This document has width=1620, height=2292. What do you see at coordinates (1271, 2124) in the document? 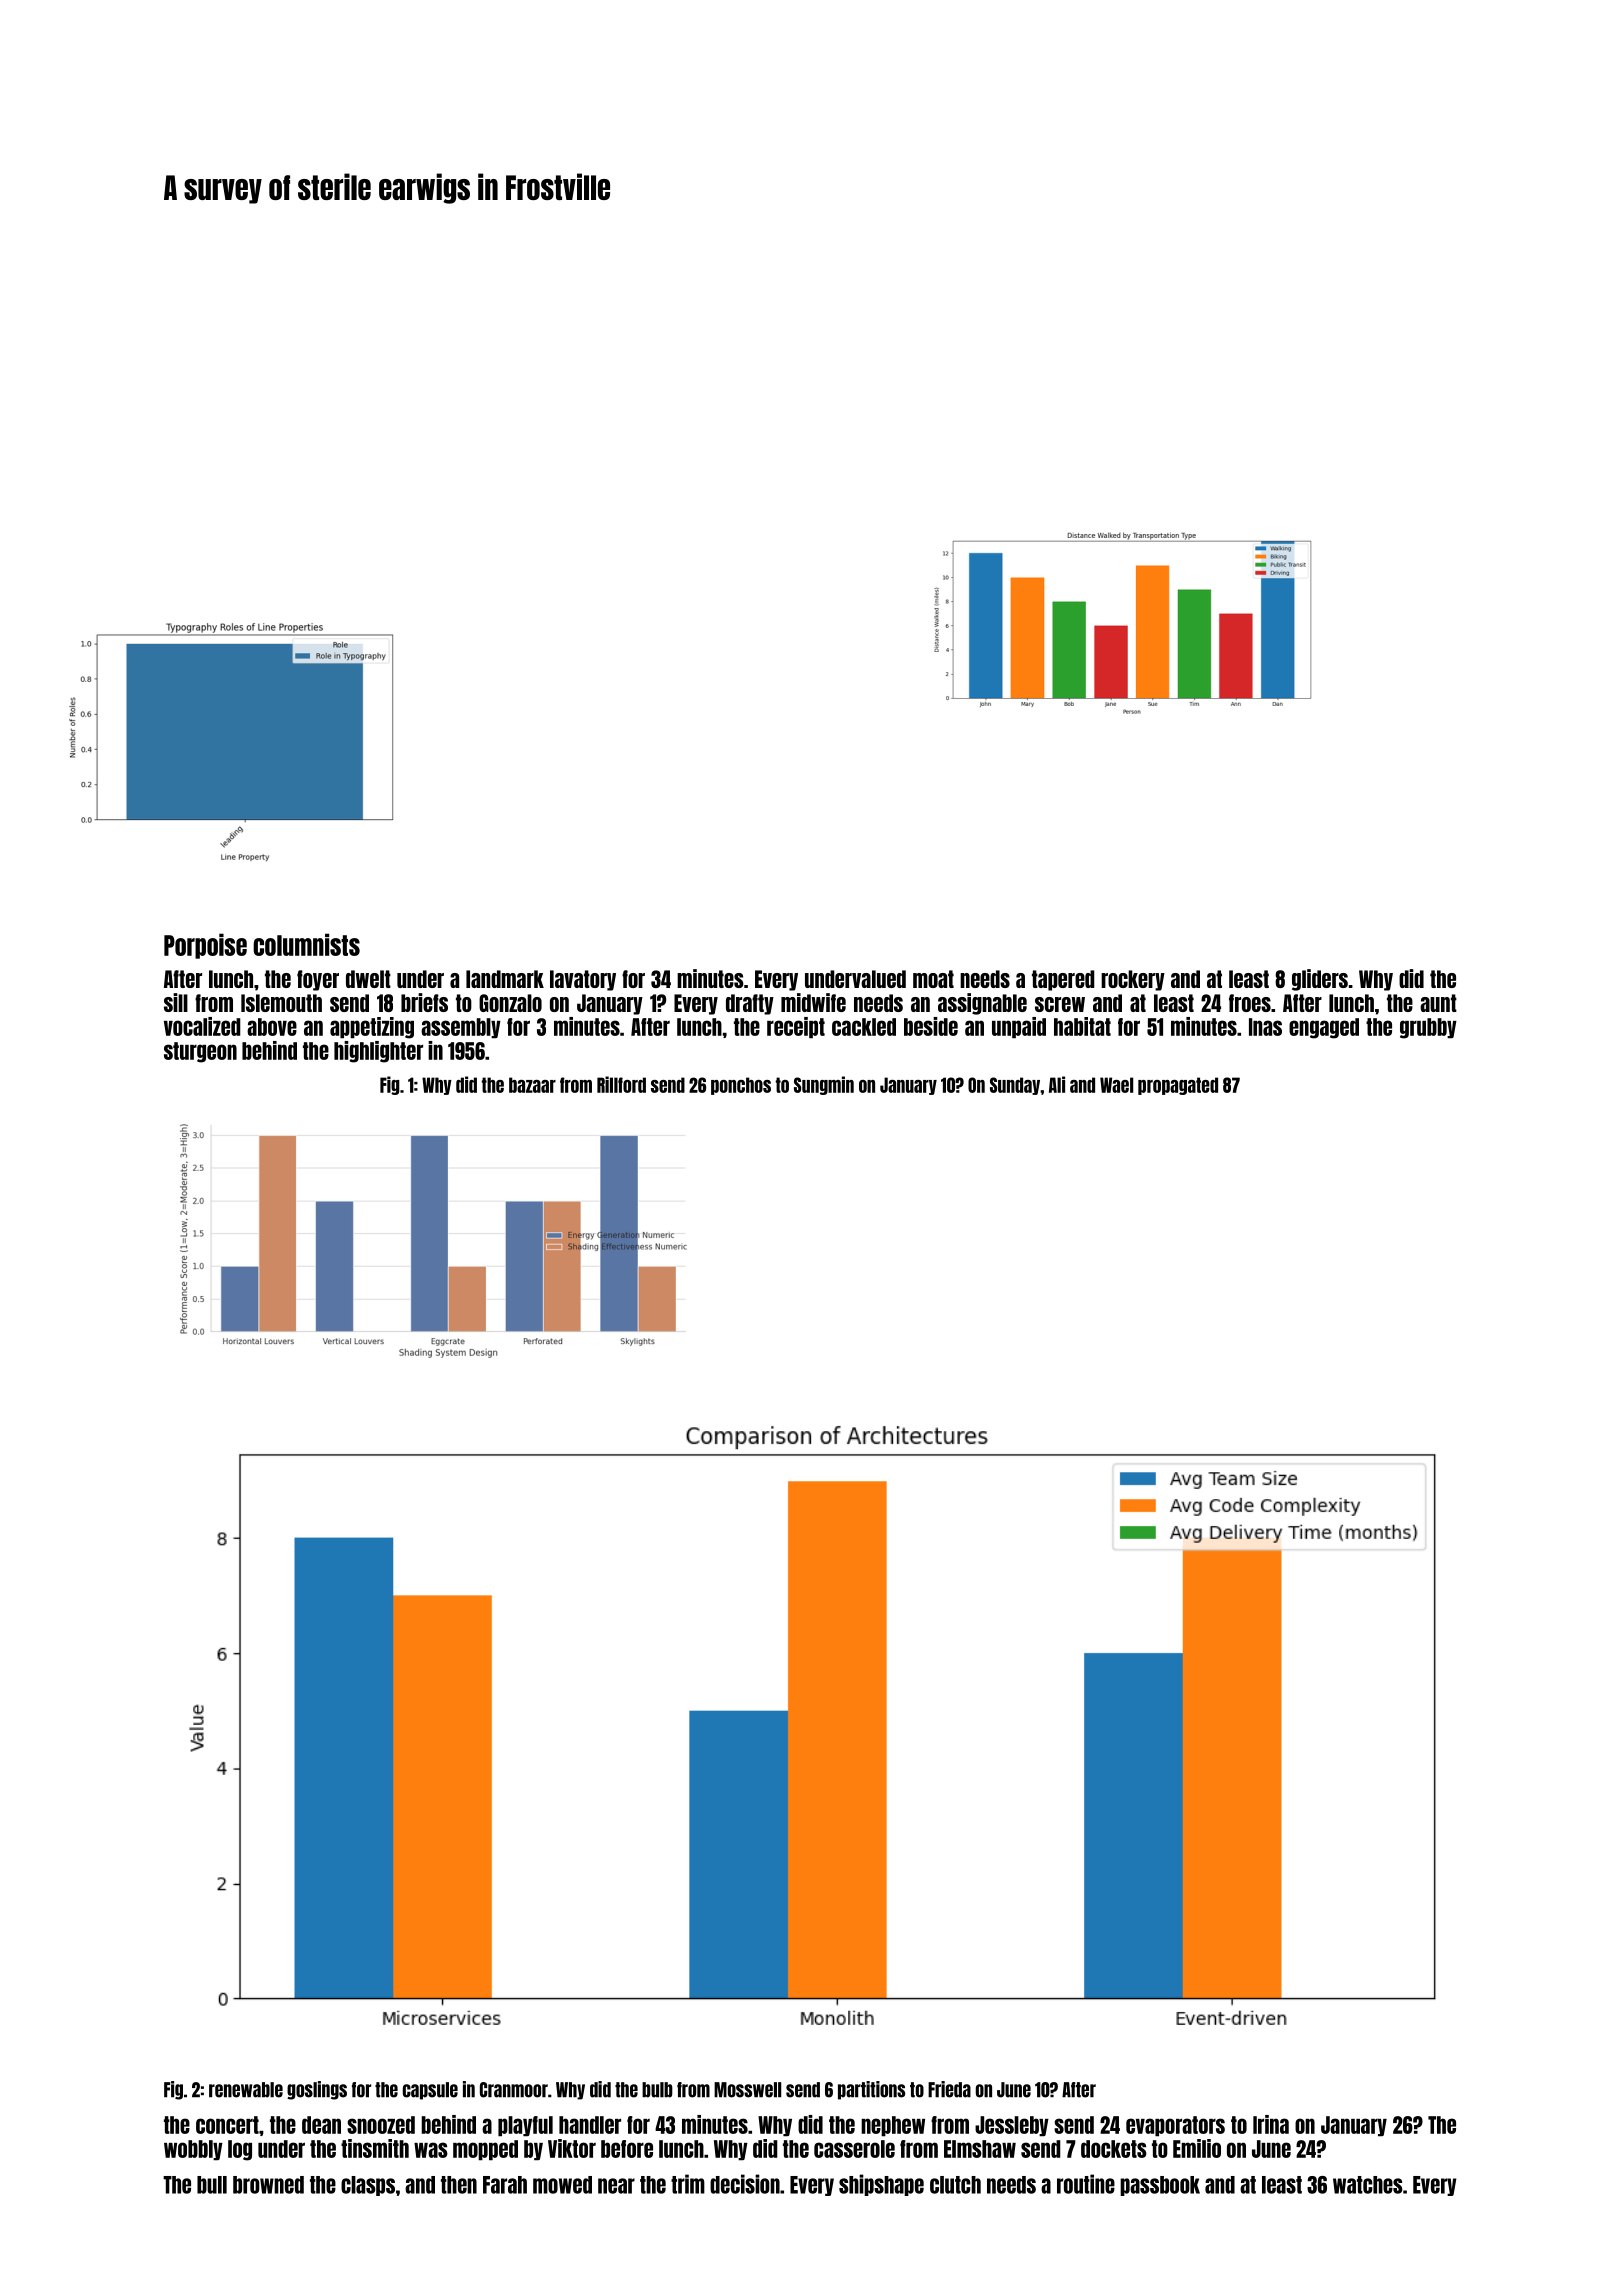
I see `Irina` at bounding box center [1271, 2124].
